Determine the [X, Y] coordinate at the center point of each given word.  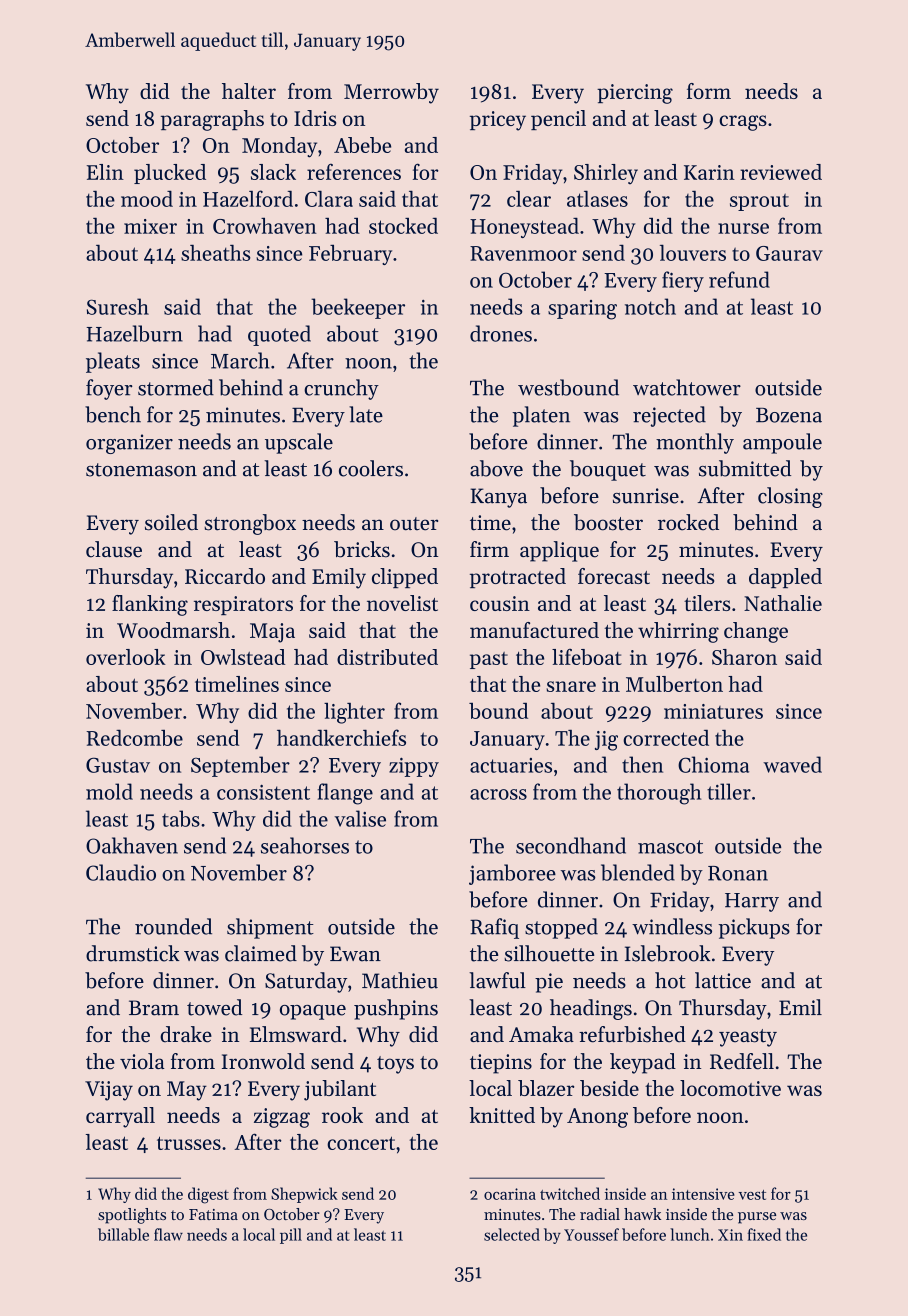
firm [489, 549]
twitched [570, 1193]
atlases [597, 198]
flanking [150, 605]
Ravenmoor [523, 253]
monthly [695, 443]
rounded [173, 926]
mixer [150, 226]
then [642, 764]
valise [360, 818]
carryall [120, 1117]
